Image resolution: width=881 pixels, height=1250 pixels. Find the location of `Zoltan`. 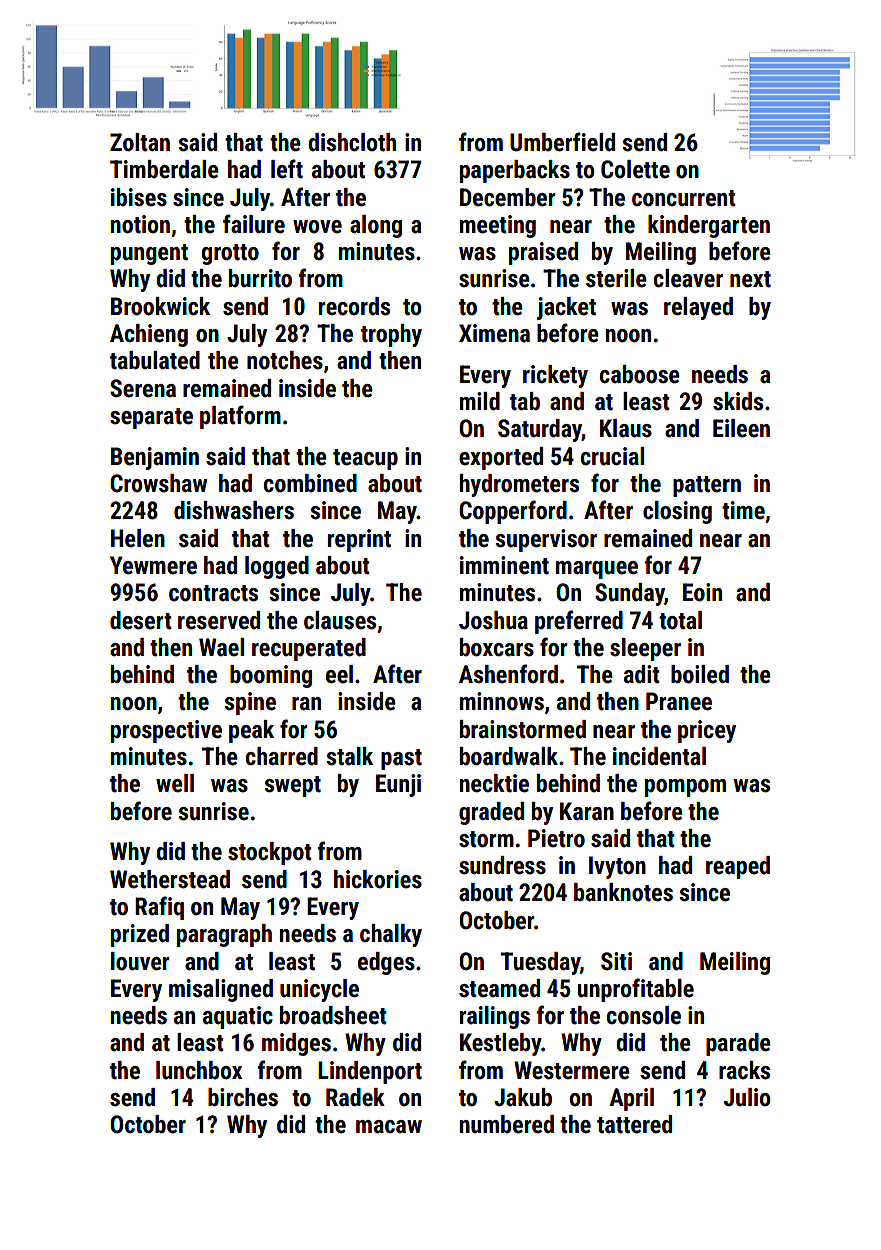

Zoltan is located at coordinates (140, 142).
